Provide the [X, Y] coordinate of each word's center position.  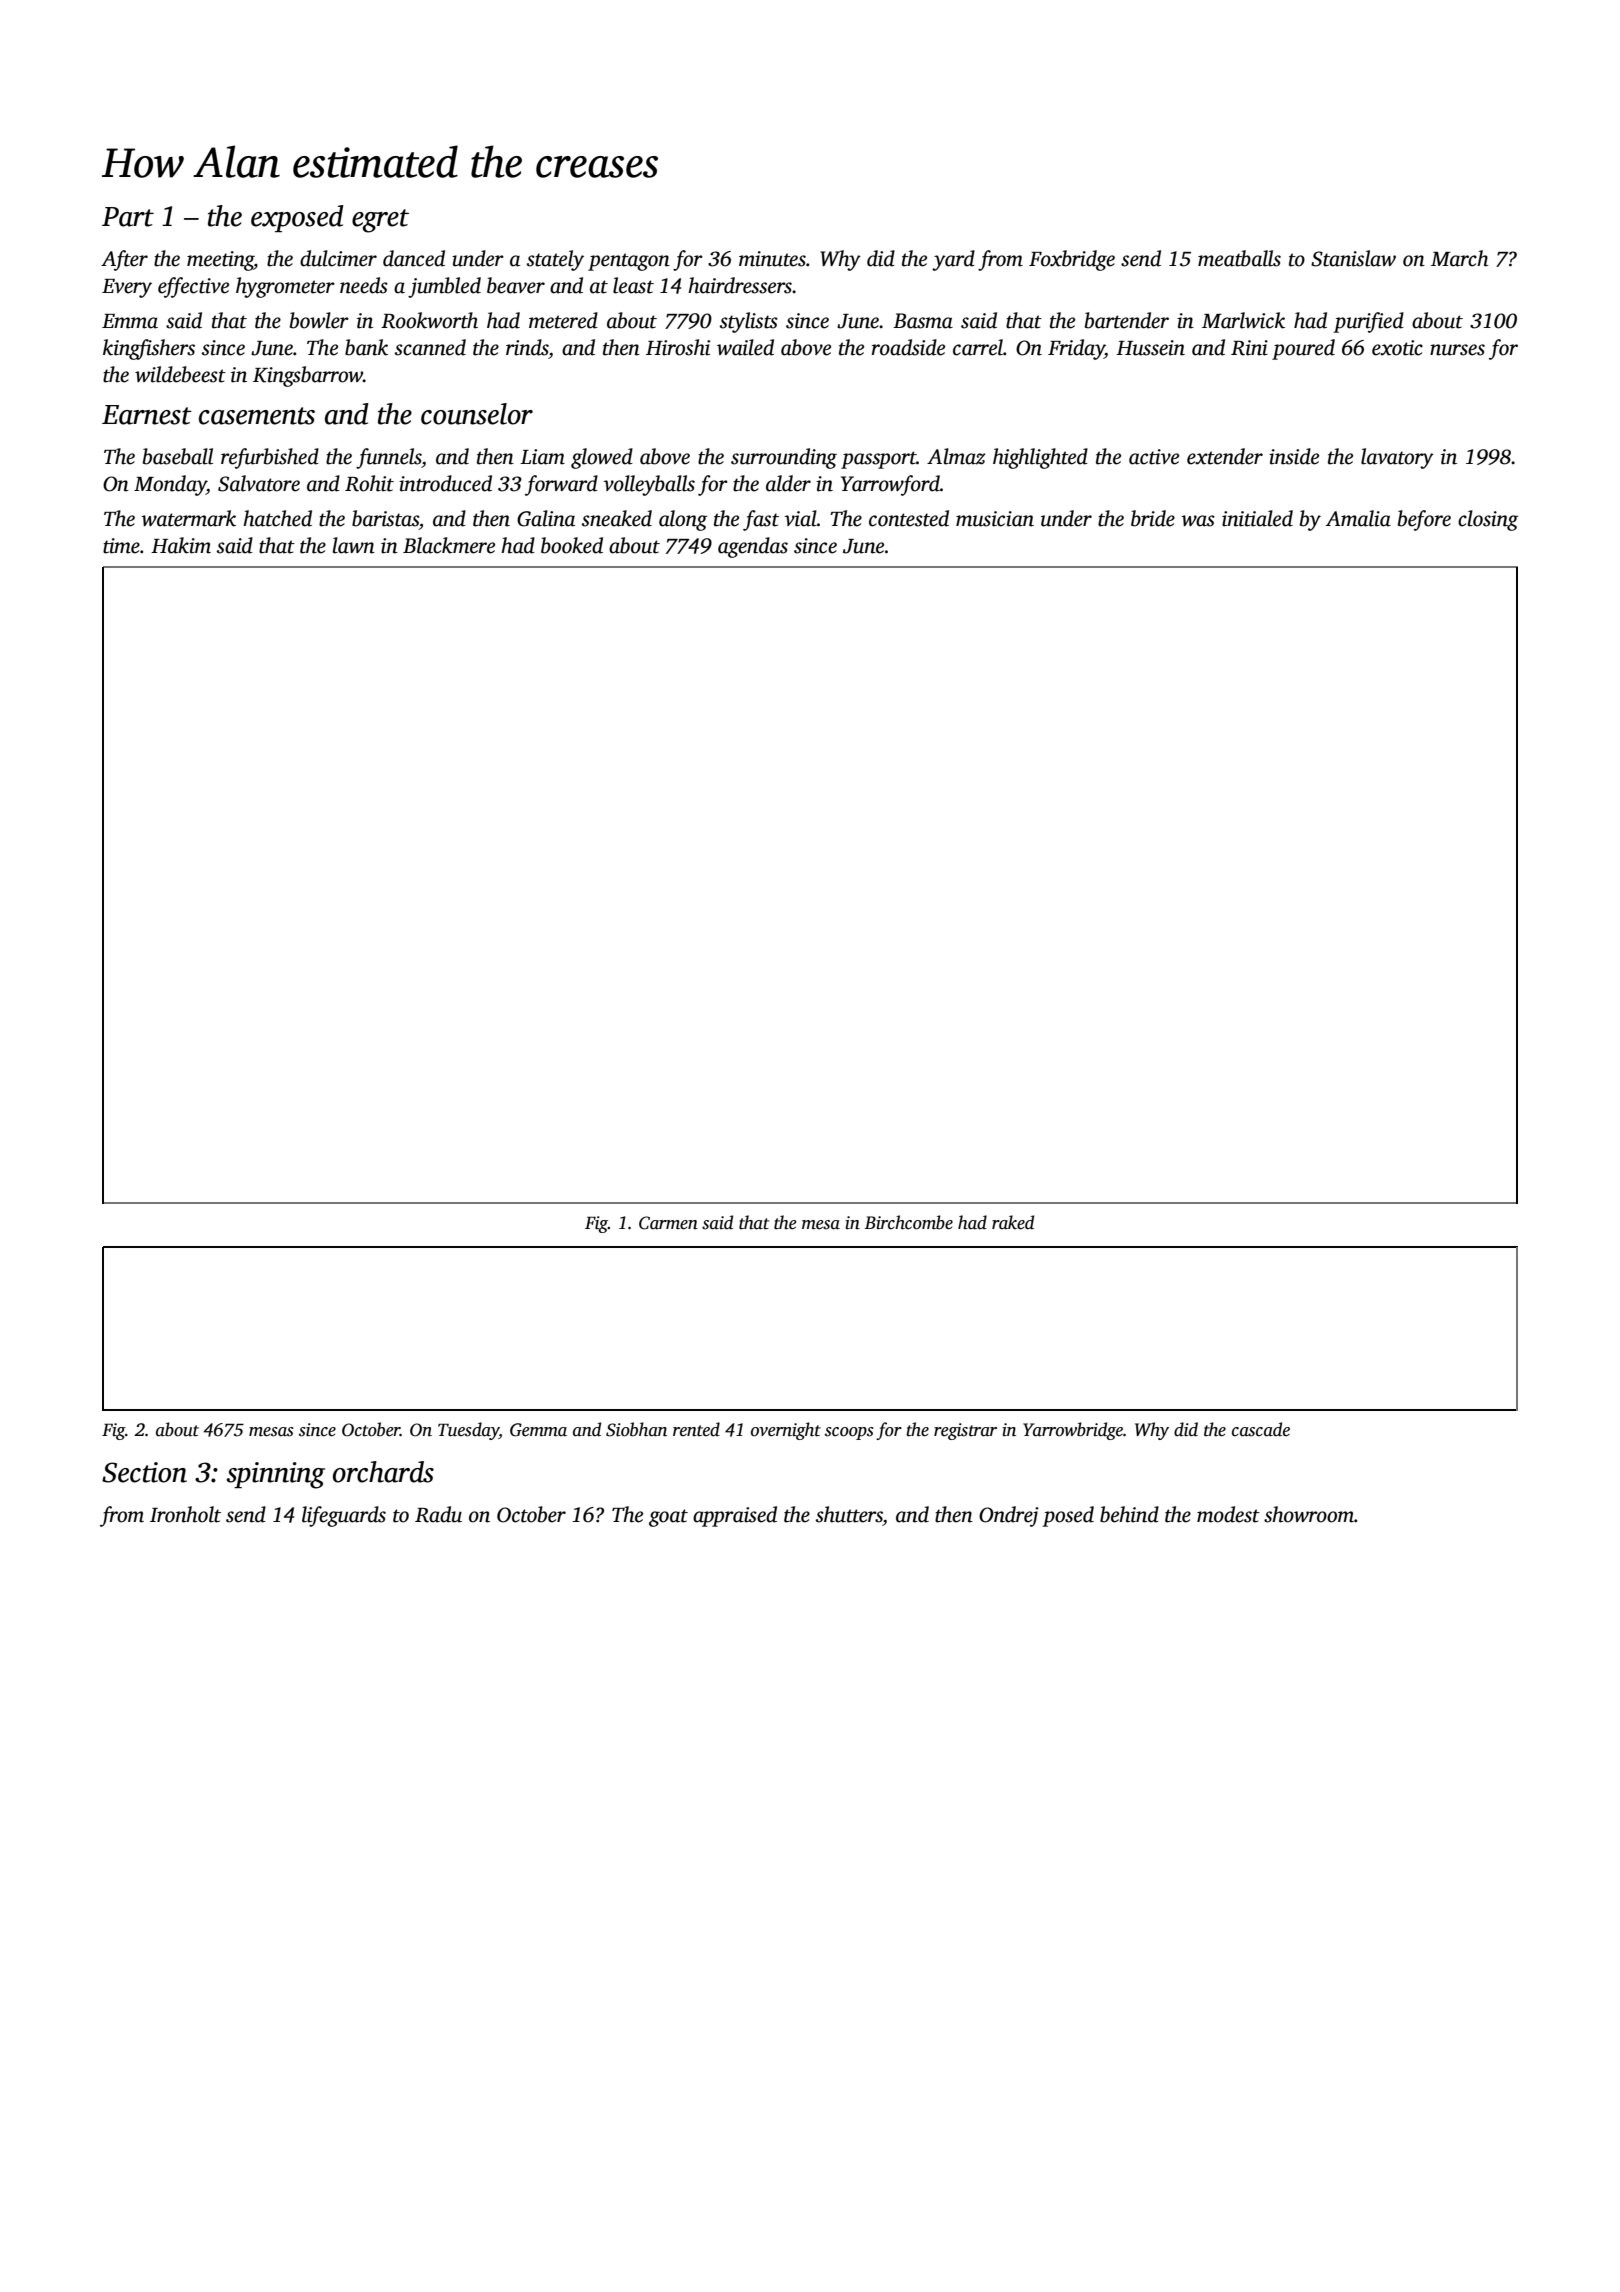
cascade [1261, 1429]
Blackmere [449, 545]
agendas [753, 547]
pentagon [629, 262]
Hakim [181, 545]
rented [696, 1429]
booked [572, 545]
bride [1153, 518]
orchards [383, 1472]
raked [1013, 1222]
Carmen [668, 1223]
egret [380, 221]
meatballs [1239, 258]
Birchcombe [908, 1222]
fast [761, 520]
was [1198, 521]
